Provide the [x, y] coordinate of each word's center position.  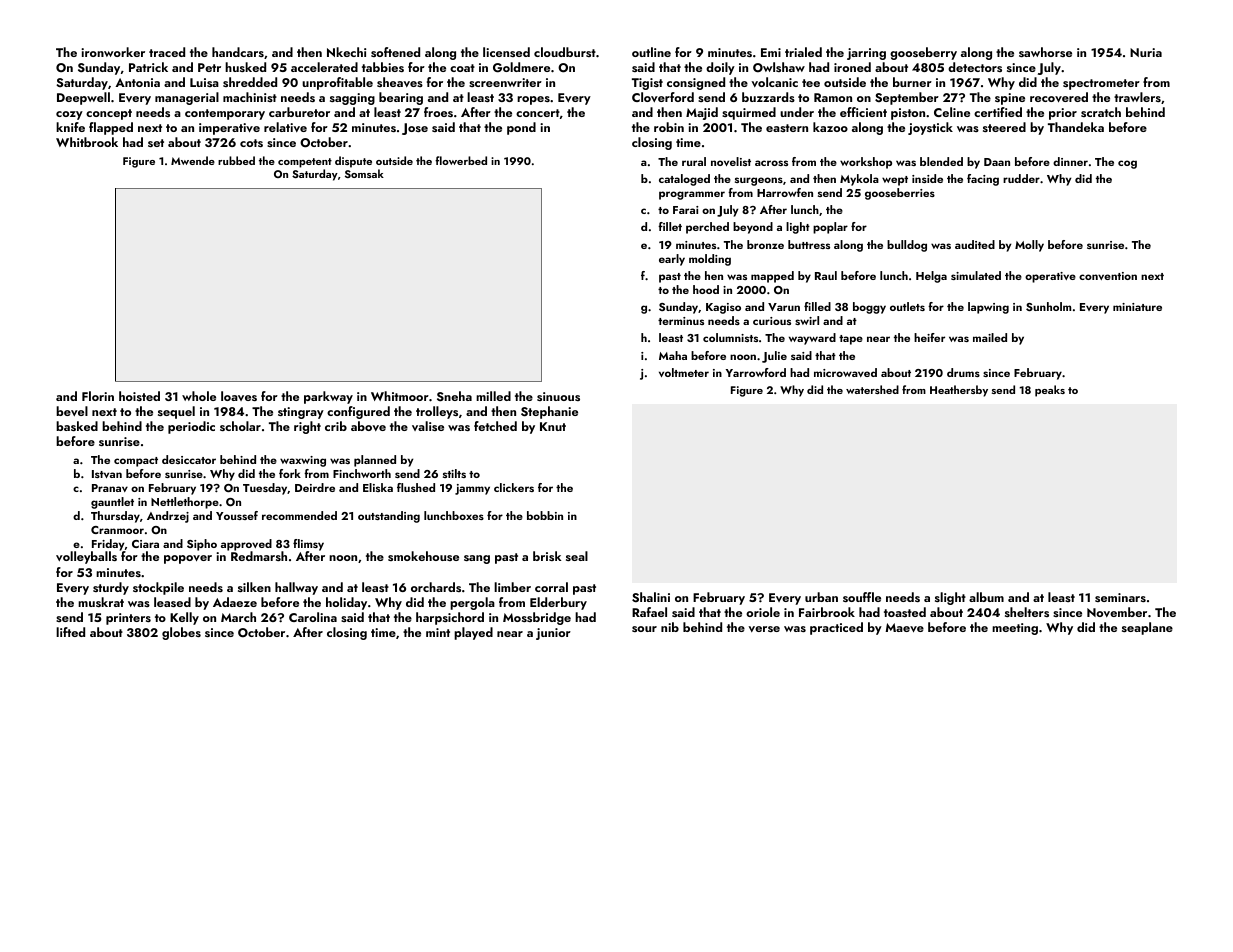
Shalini [651, 597]
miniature [1137, 307]
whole [199, 396]
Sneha [454, 396]
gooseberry [923, 53]
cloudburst [565, 52]
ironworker [113, 52]
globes [181, 633]
